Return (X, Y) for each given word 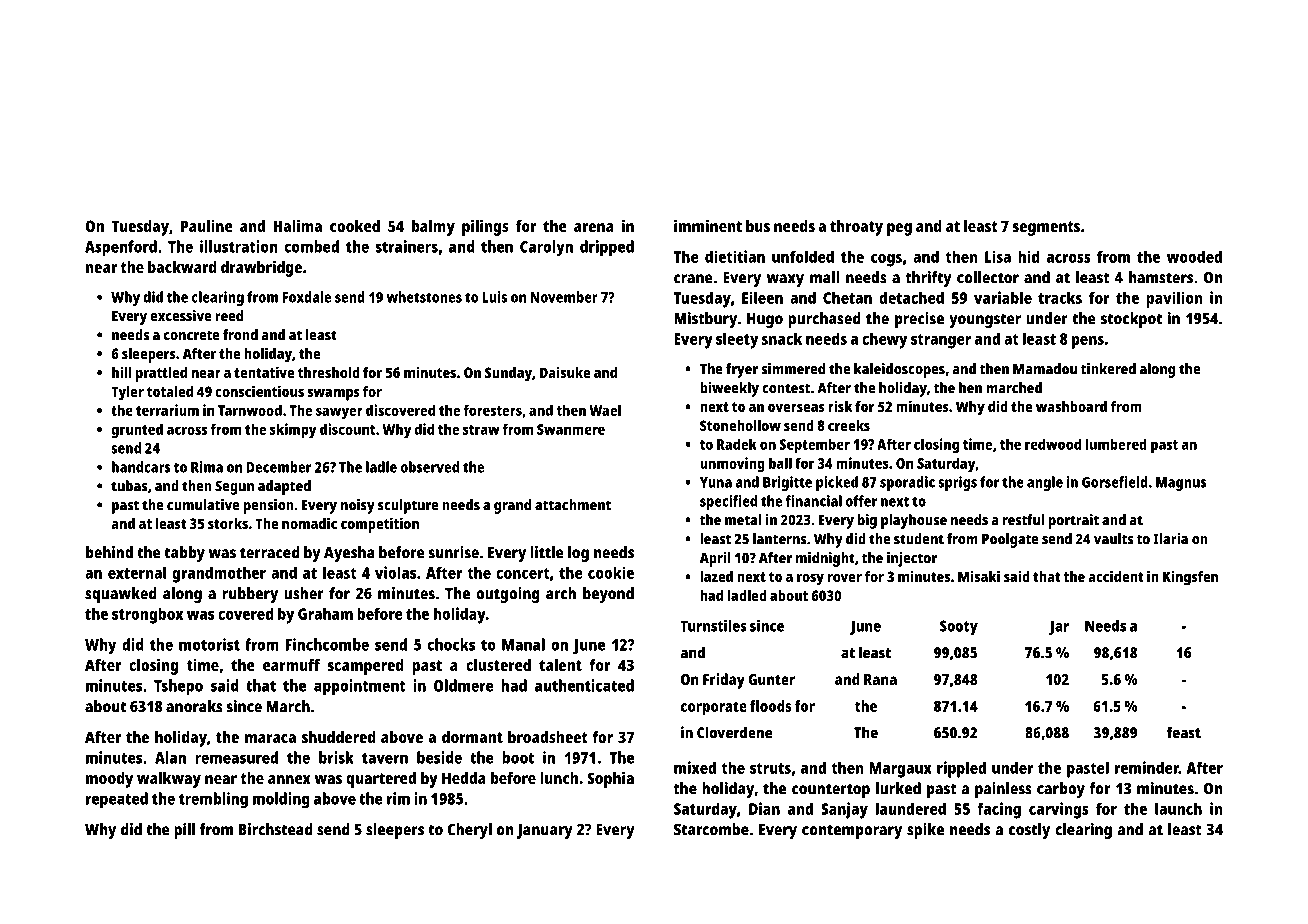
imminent (708, 225)
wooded (1194, 256)
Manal (523, 644)
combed (311, 246)
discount (347, 429)
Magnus (1181, 484)
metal (743, 520)
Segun (234, 487)
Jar (1059, 627)
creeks (849, 425)
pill (184, 831)
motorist (209, 644)
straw (481, 430)
